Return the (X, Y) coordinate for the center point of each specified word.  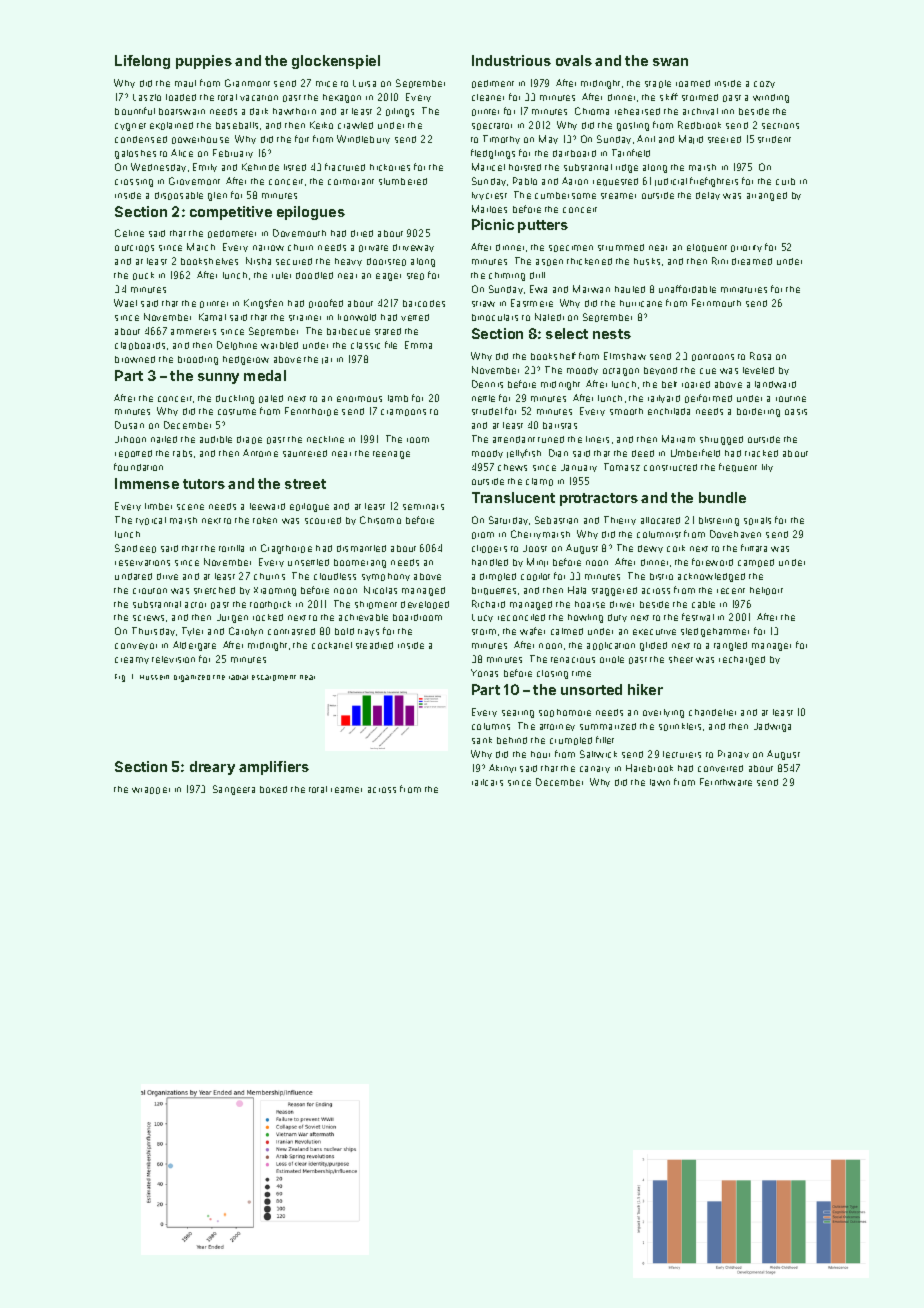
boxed (273, 789)
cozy (764, 84)
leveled (758, 370)
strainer (305, 318)
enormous (359, 399)
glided (653, 646)
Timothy (501, 139)
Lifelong (142, 62)
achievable (363, 617)
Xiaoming (275, 591)
